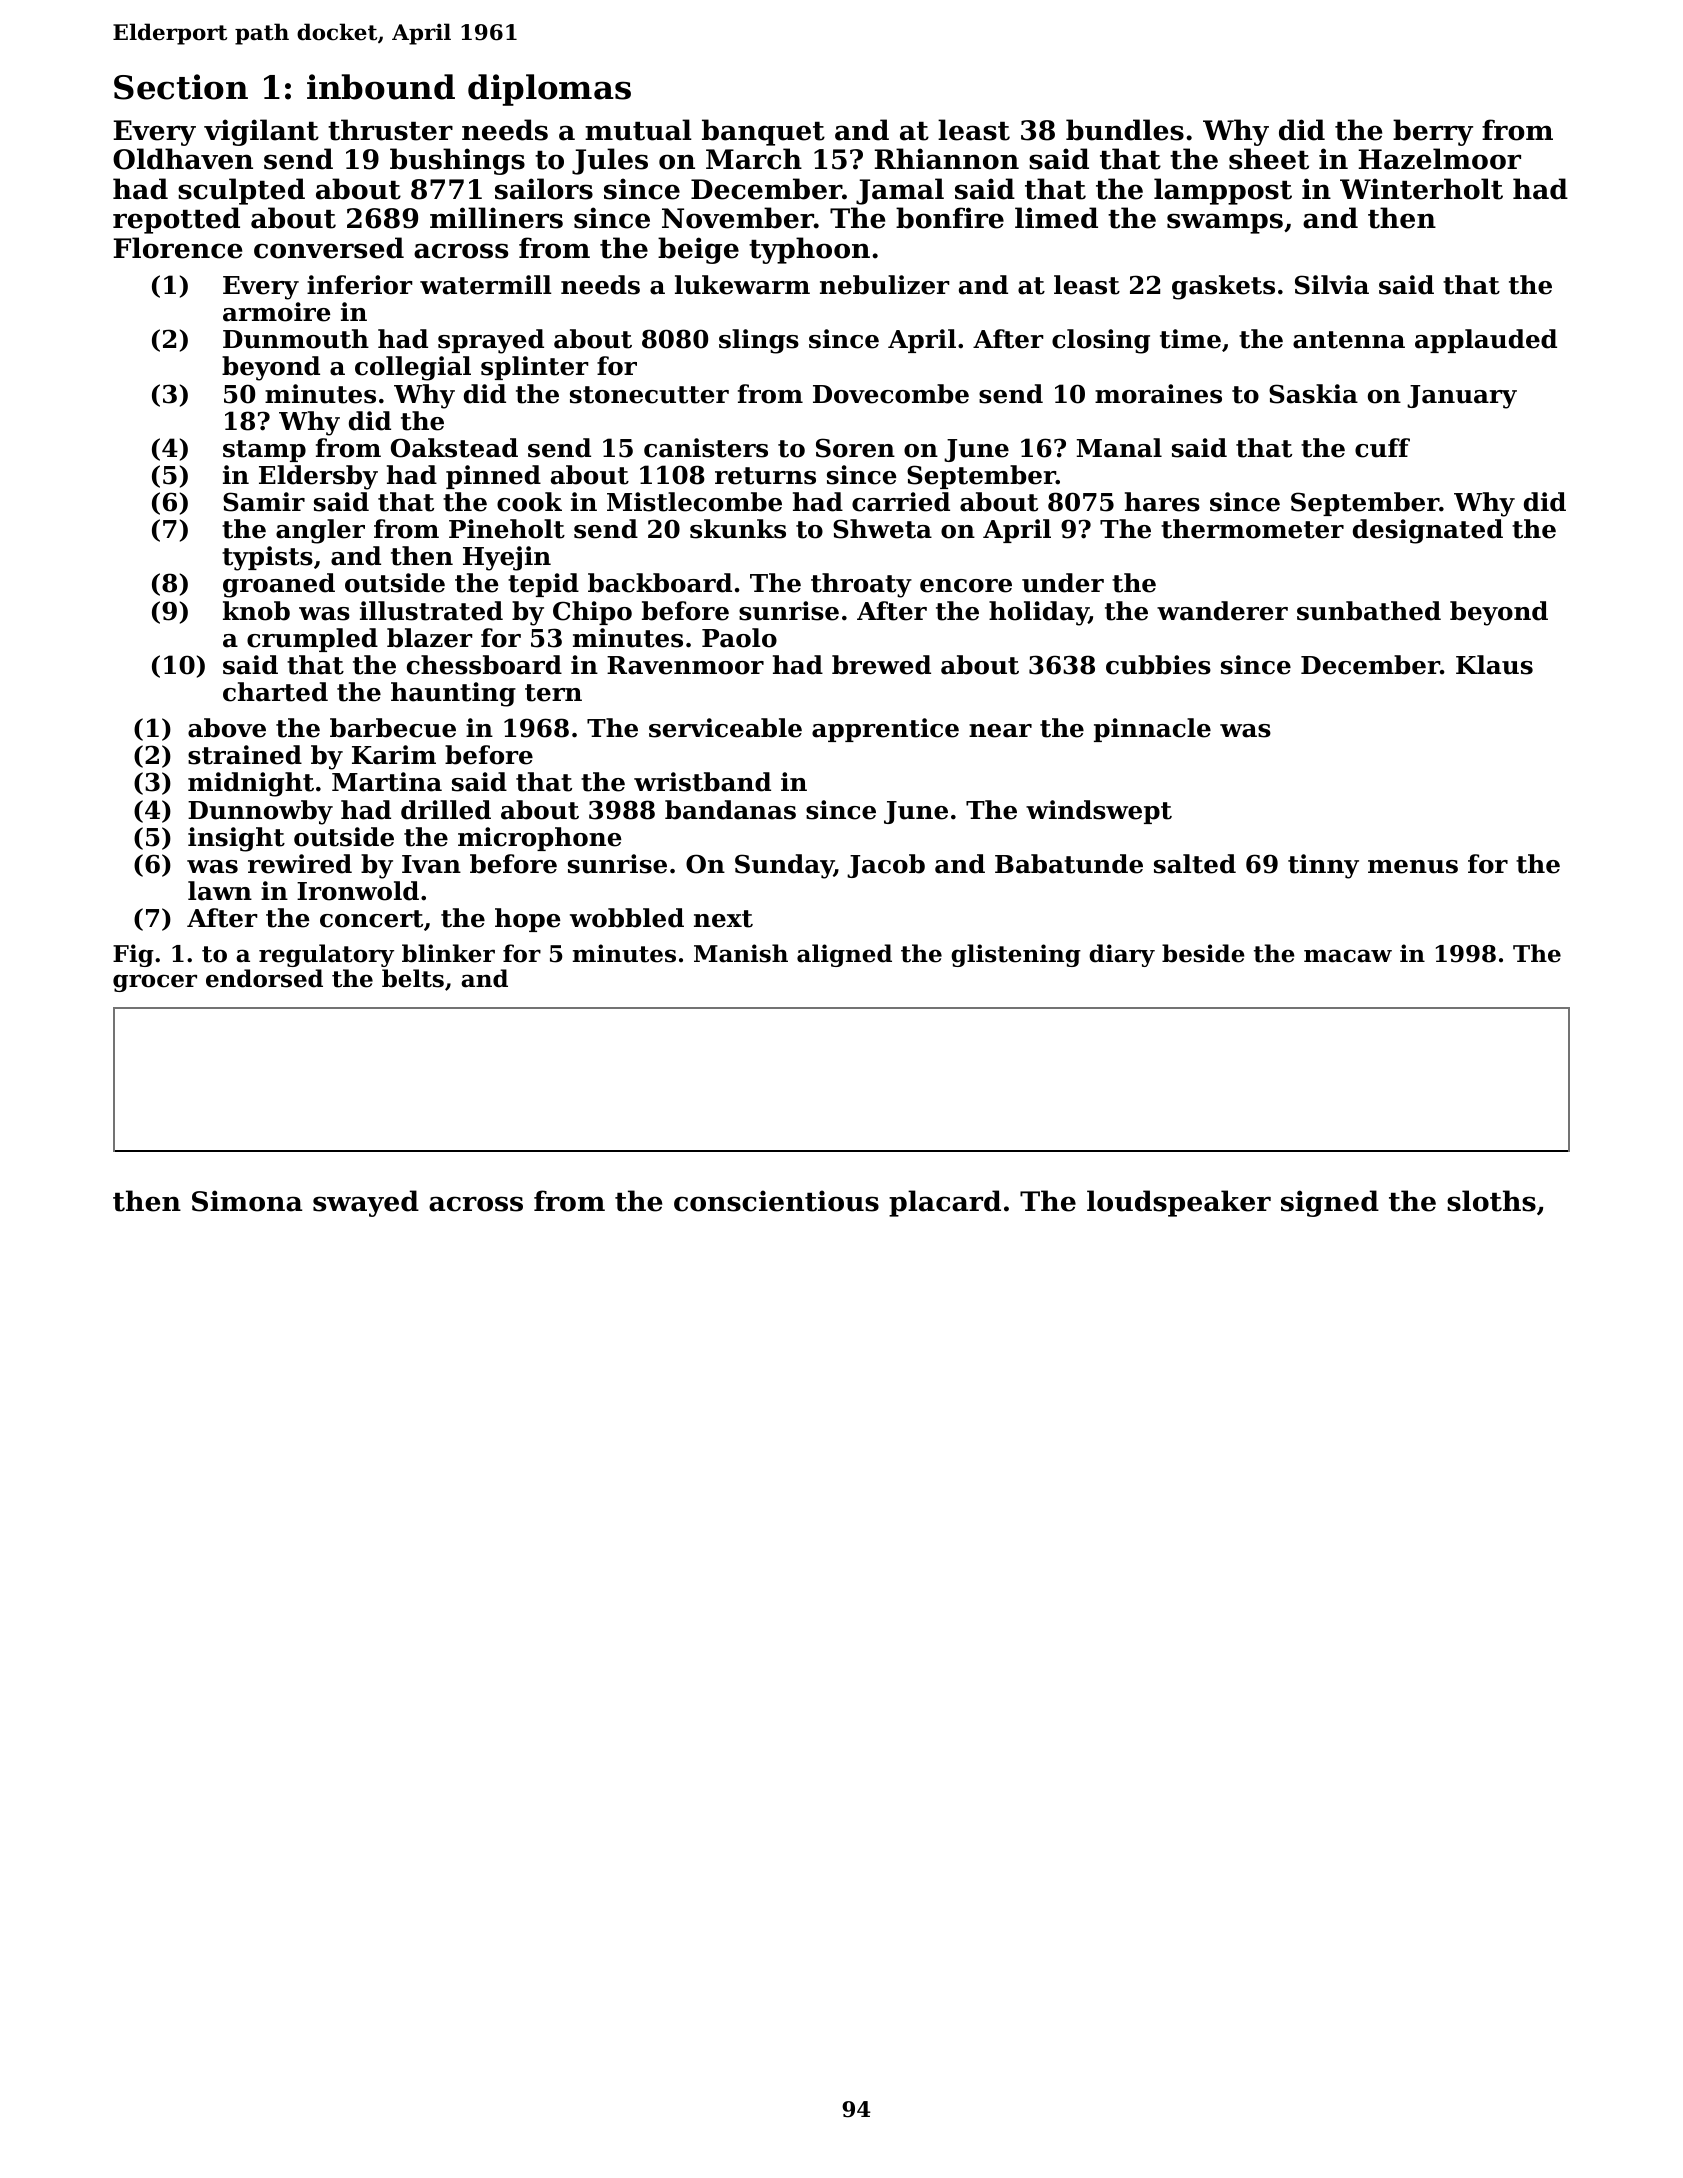  What do you see at coordinates (776, 1201) in the screenshot?
I see `conscientious` at bounding box center [776, 1201].
